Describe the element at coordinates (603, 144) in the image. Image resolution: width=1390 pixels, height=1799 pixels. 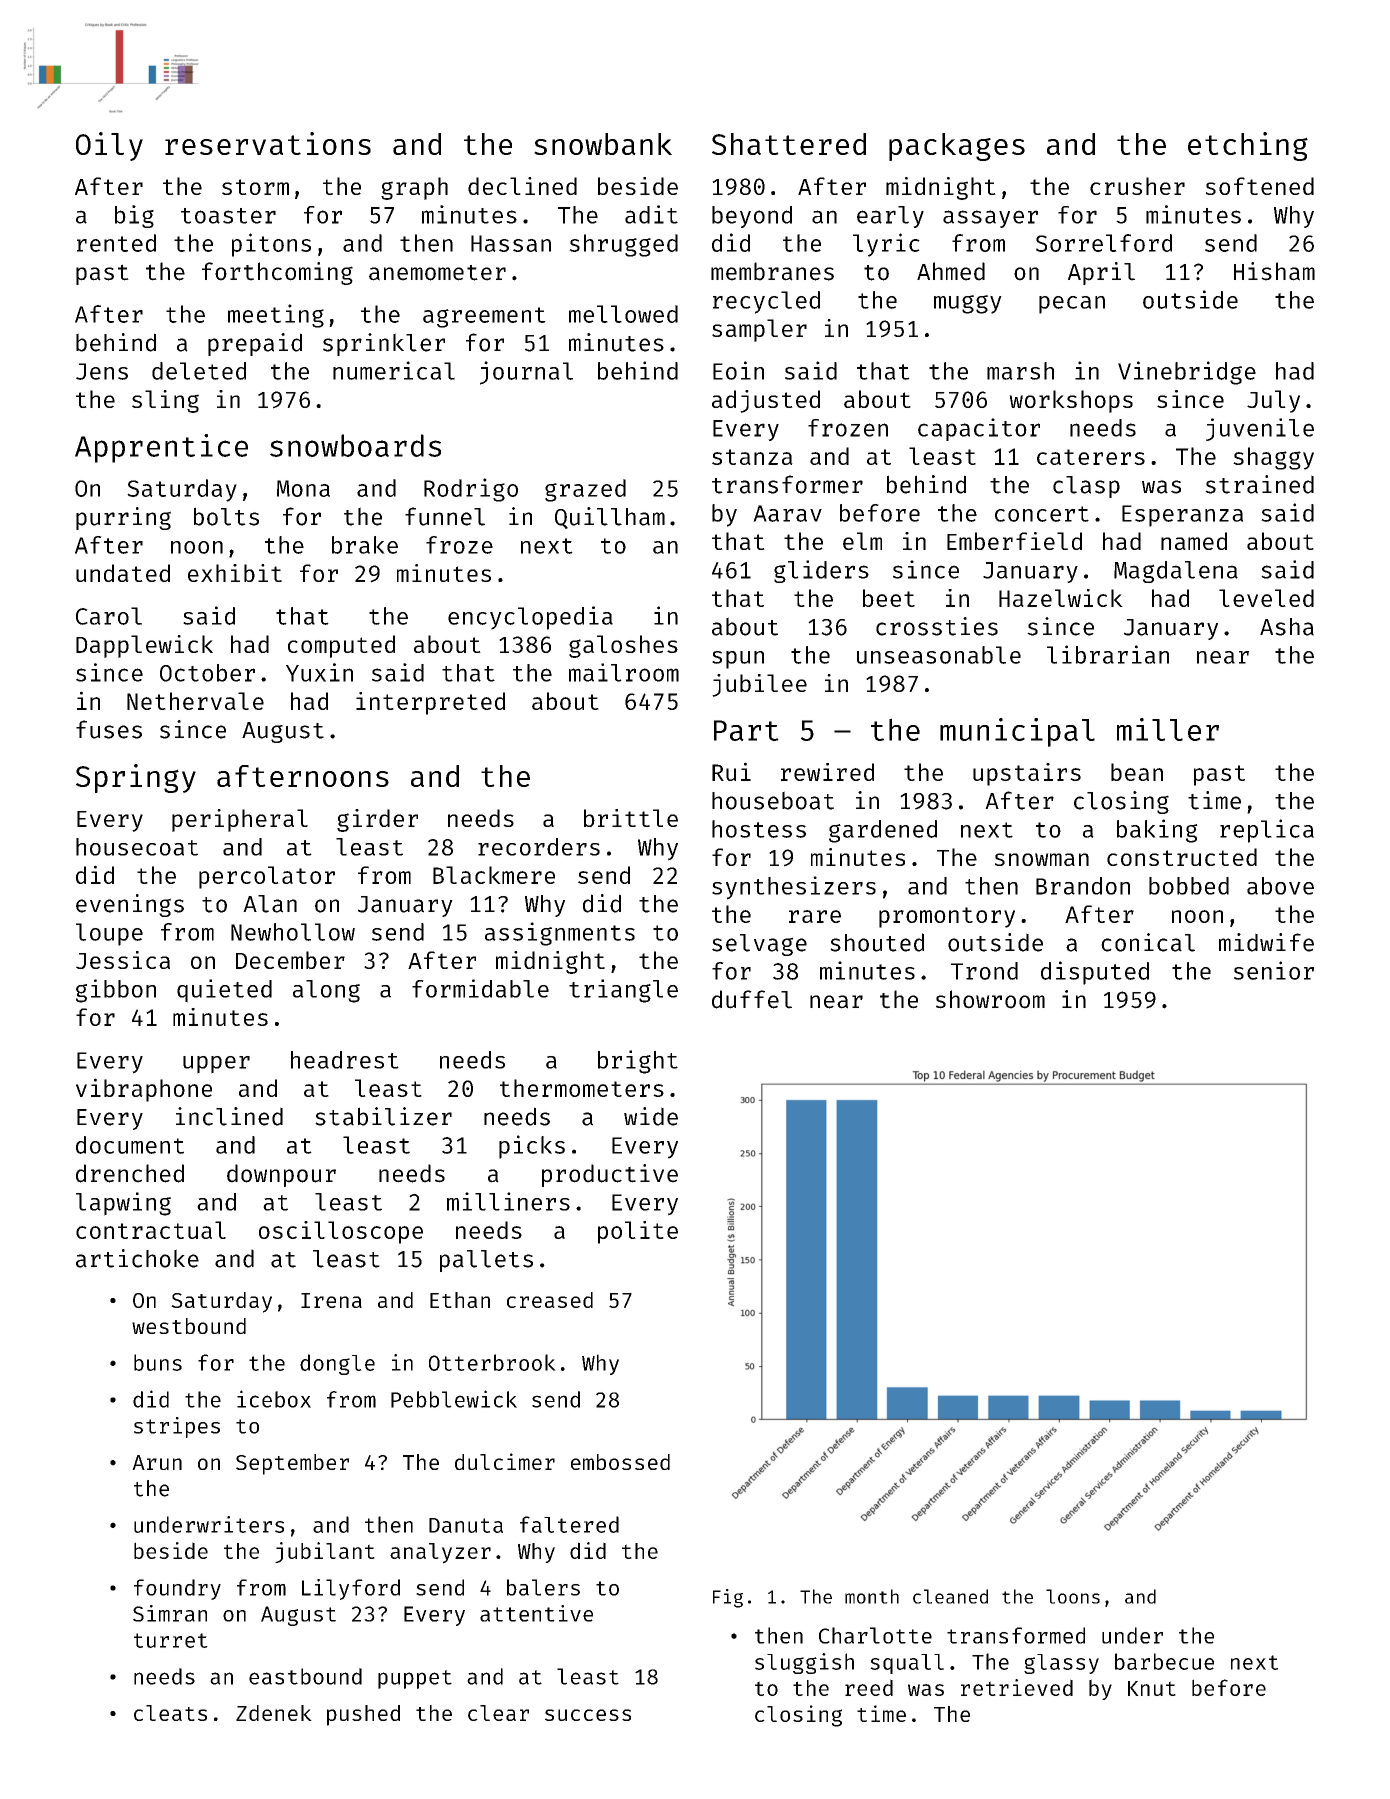
I see `snowbank` at that location.
